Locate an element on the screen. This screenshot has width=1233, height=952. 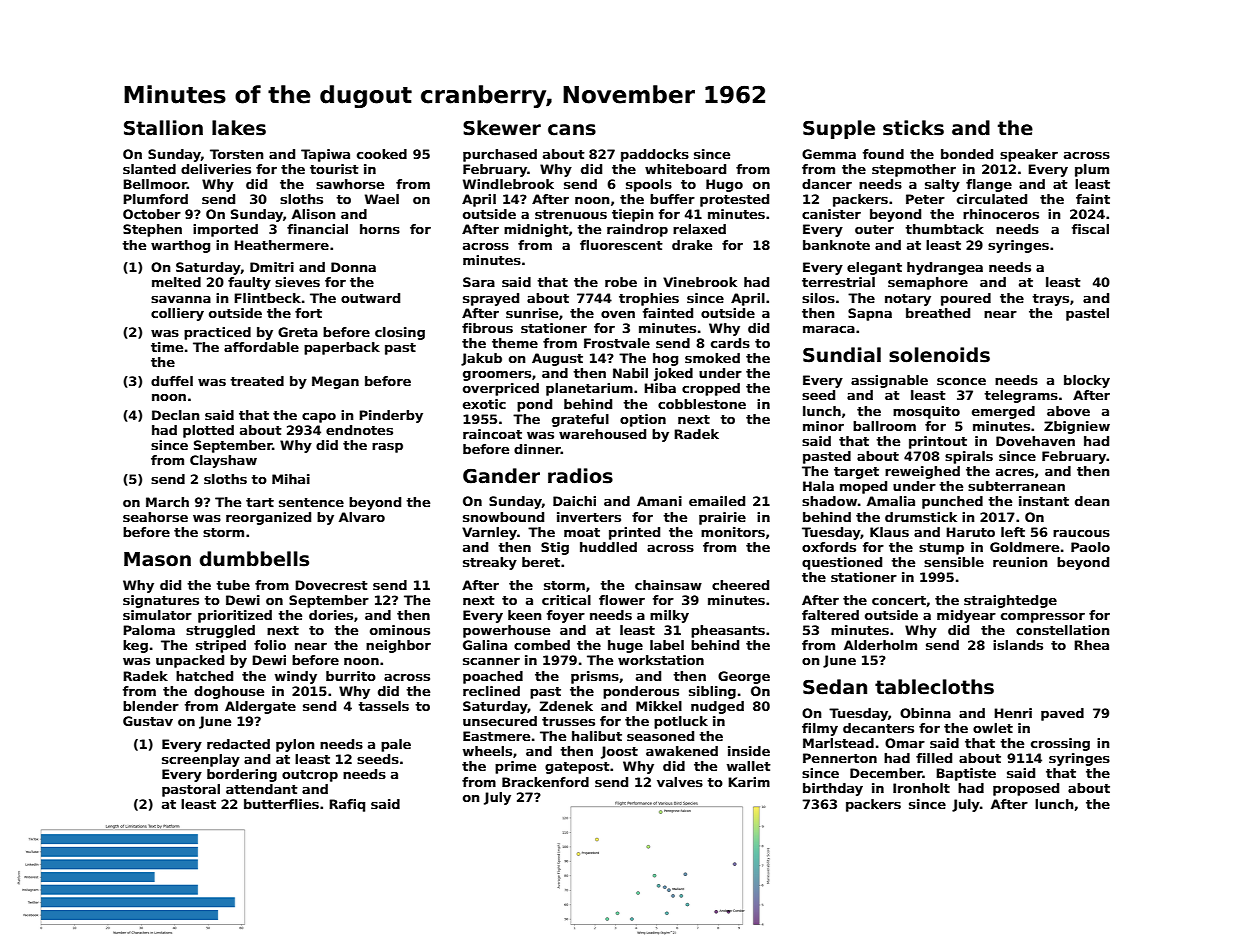
fiscal is located at coordinates (1090, 229).
